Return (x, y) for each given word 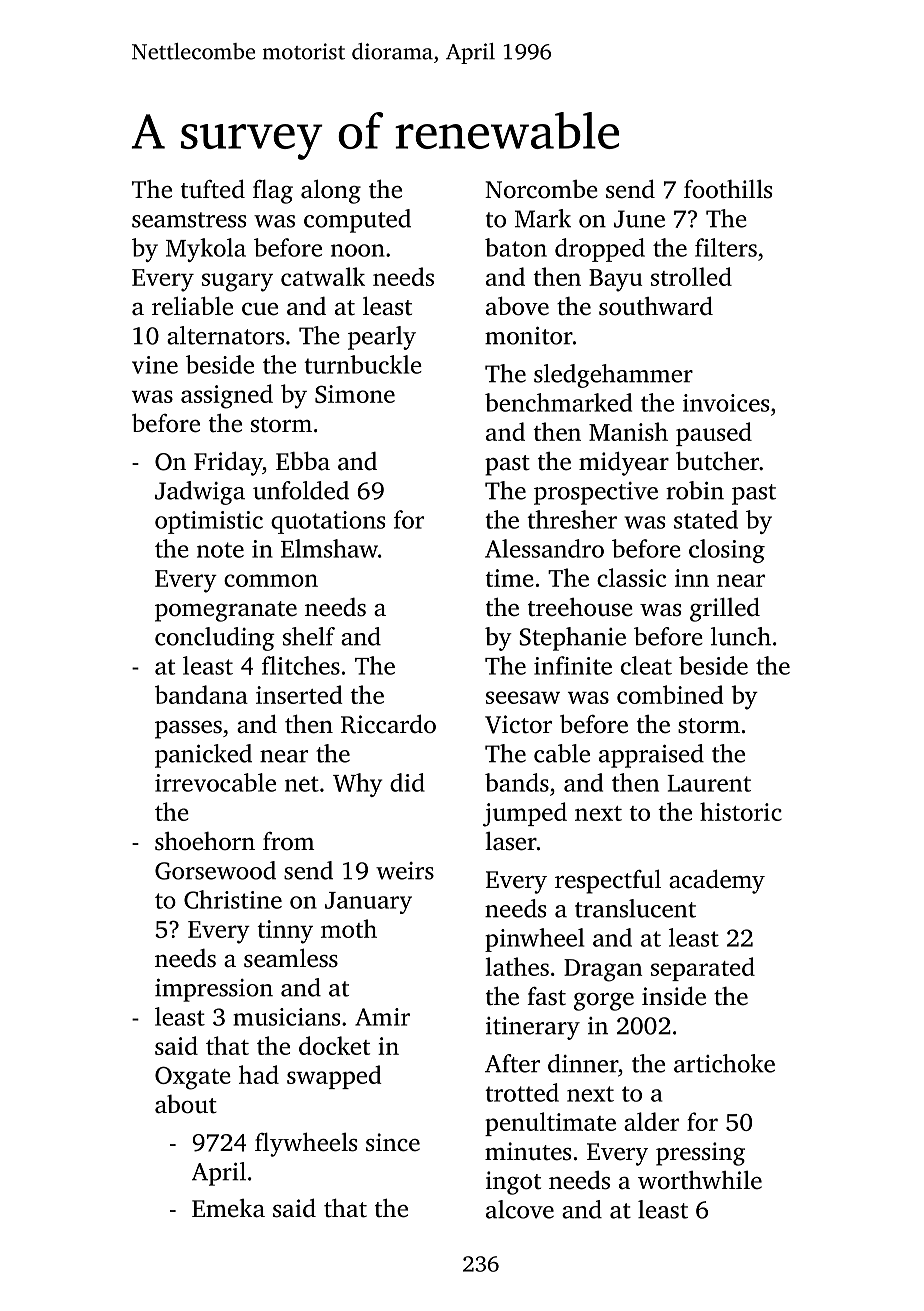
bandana (201, 694)
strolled (691, 276)
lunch (741, 636)
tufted (213, 189)
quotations (328, 522)
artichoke (724, 1063)
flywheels (306, 1144)
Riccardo (388, 724)
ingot (513, 1183)
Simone (355, 394)
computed (357, 221)
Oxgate (193, 1078)
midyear (624, 463)
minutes (528, 1151)
